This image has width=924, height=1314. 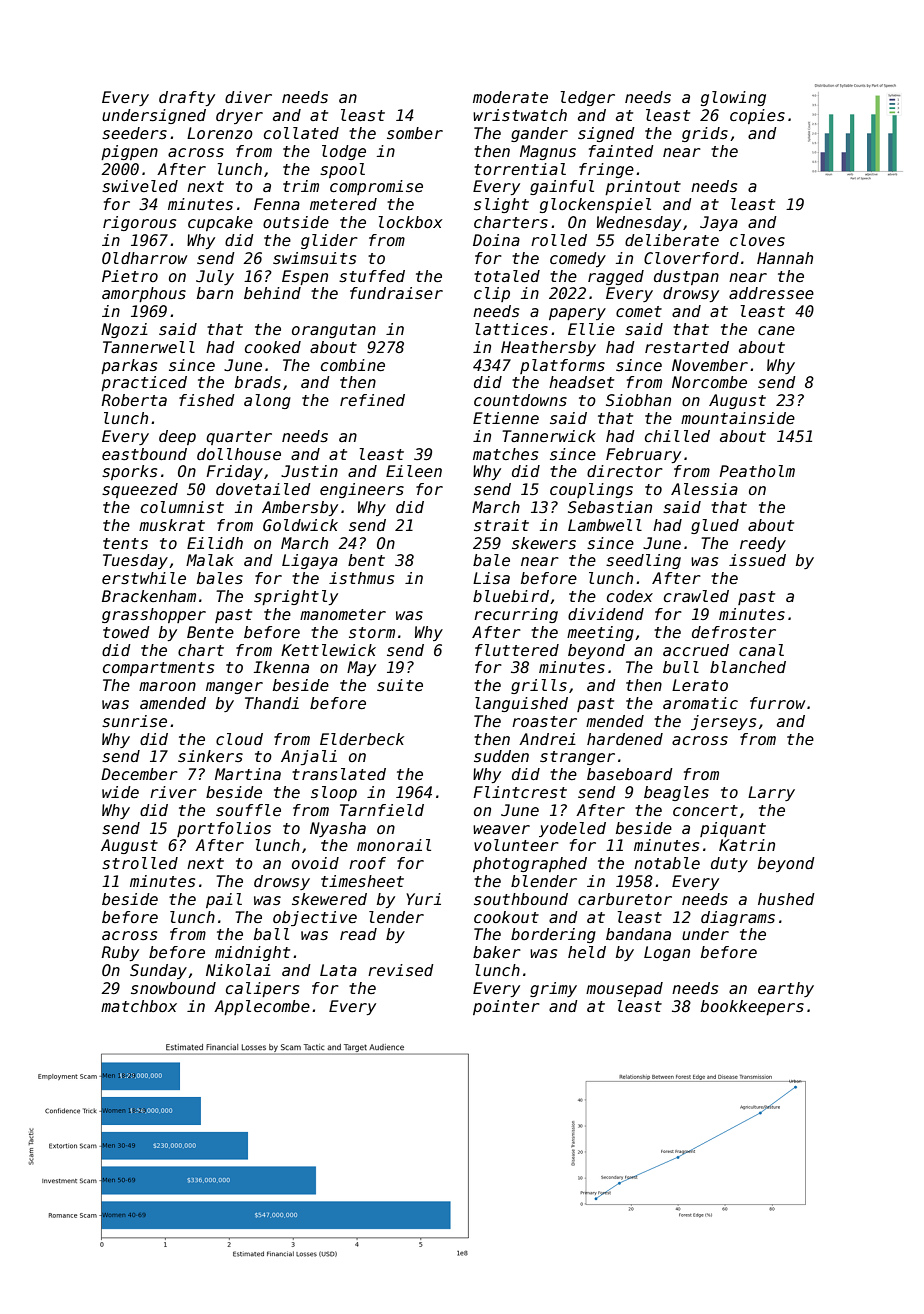 What do you see at coordinates (120, 792) in the image?
I see `wide` at bounding box center [120, 792].
